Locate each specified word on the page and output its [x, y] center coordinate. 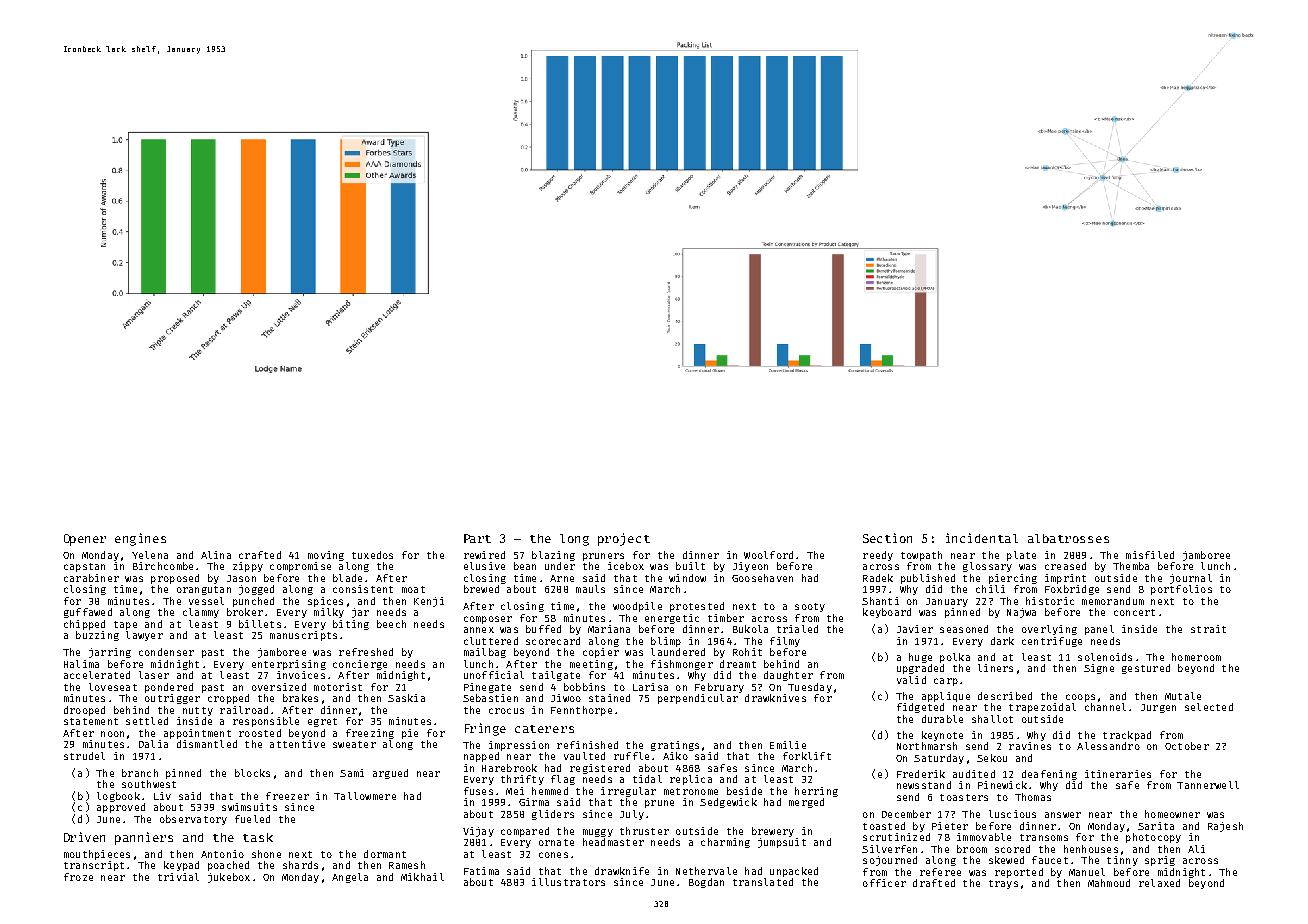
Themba [1131, 566]
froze [78, 877]
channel [1105, 707]
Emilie [788, 745]
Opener [85, 540]
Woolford [768, 555]
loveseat [113, 687]
